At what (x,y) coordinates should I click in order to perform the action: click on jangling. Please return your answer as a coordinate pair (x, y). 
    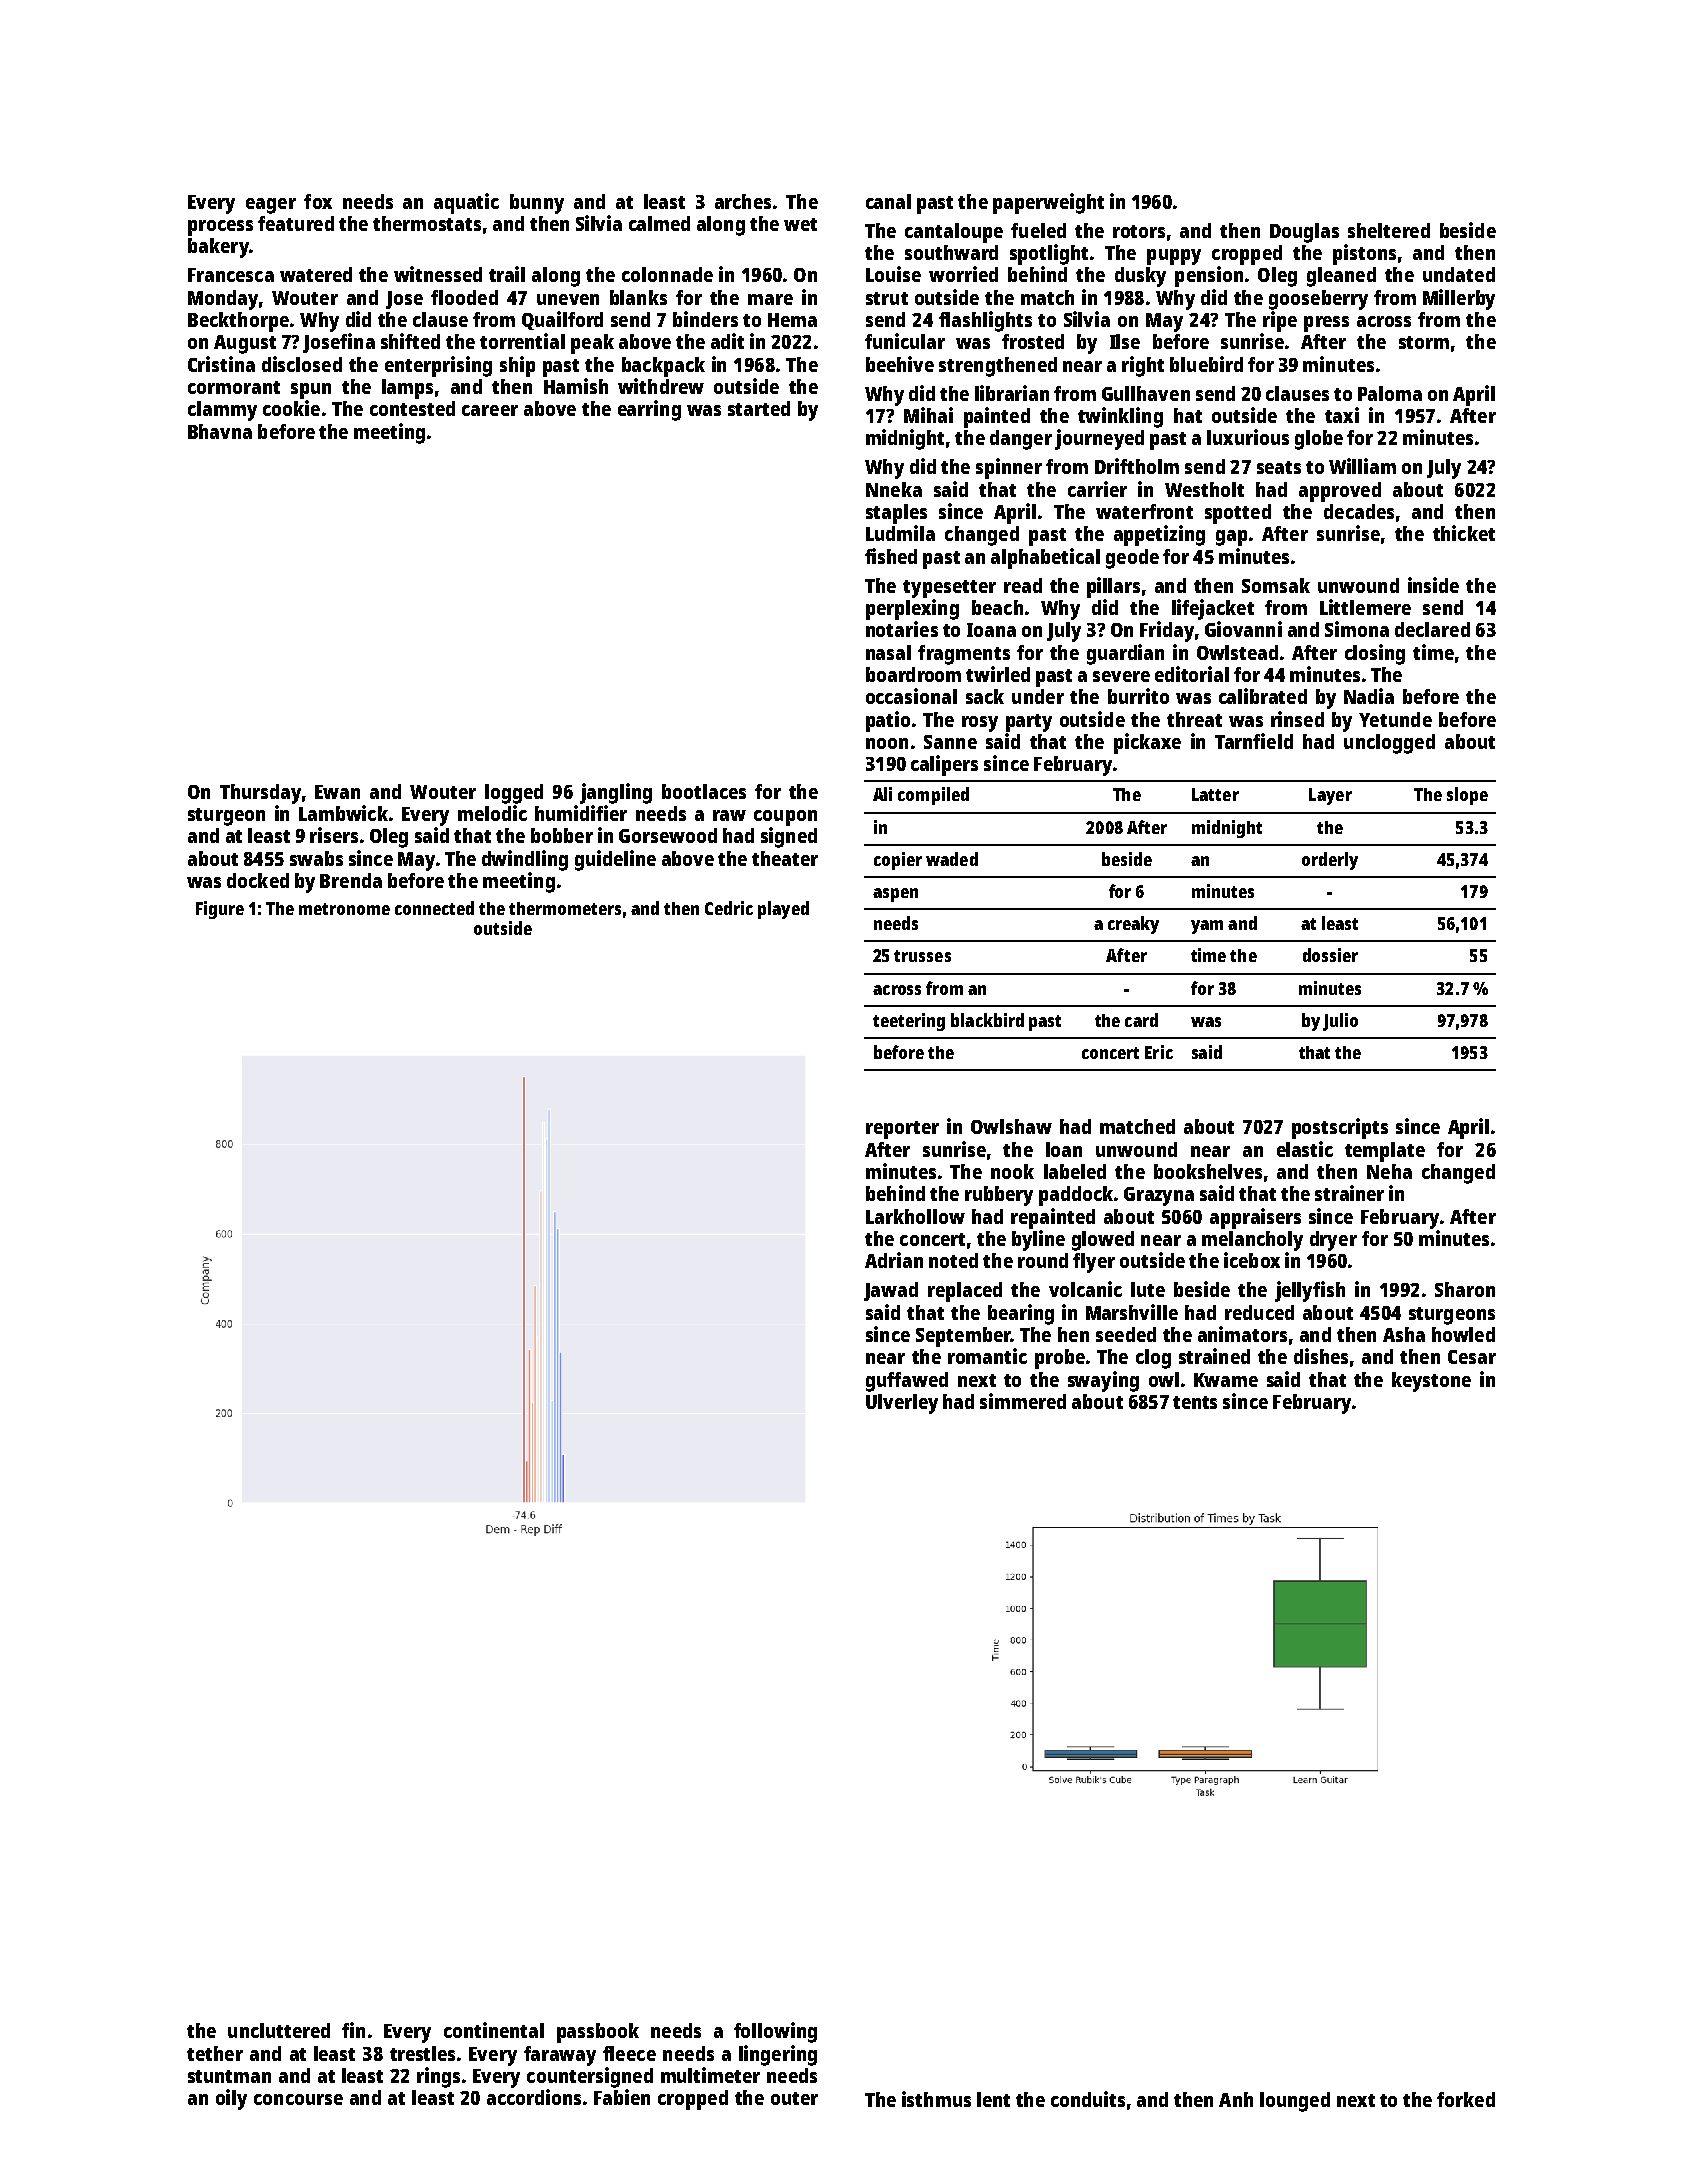
    Looking at the image, I should click on (616, 793).
